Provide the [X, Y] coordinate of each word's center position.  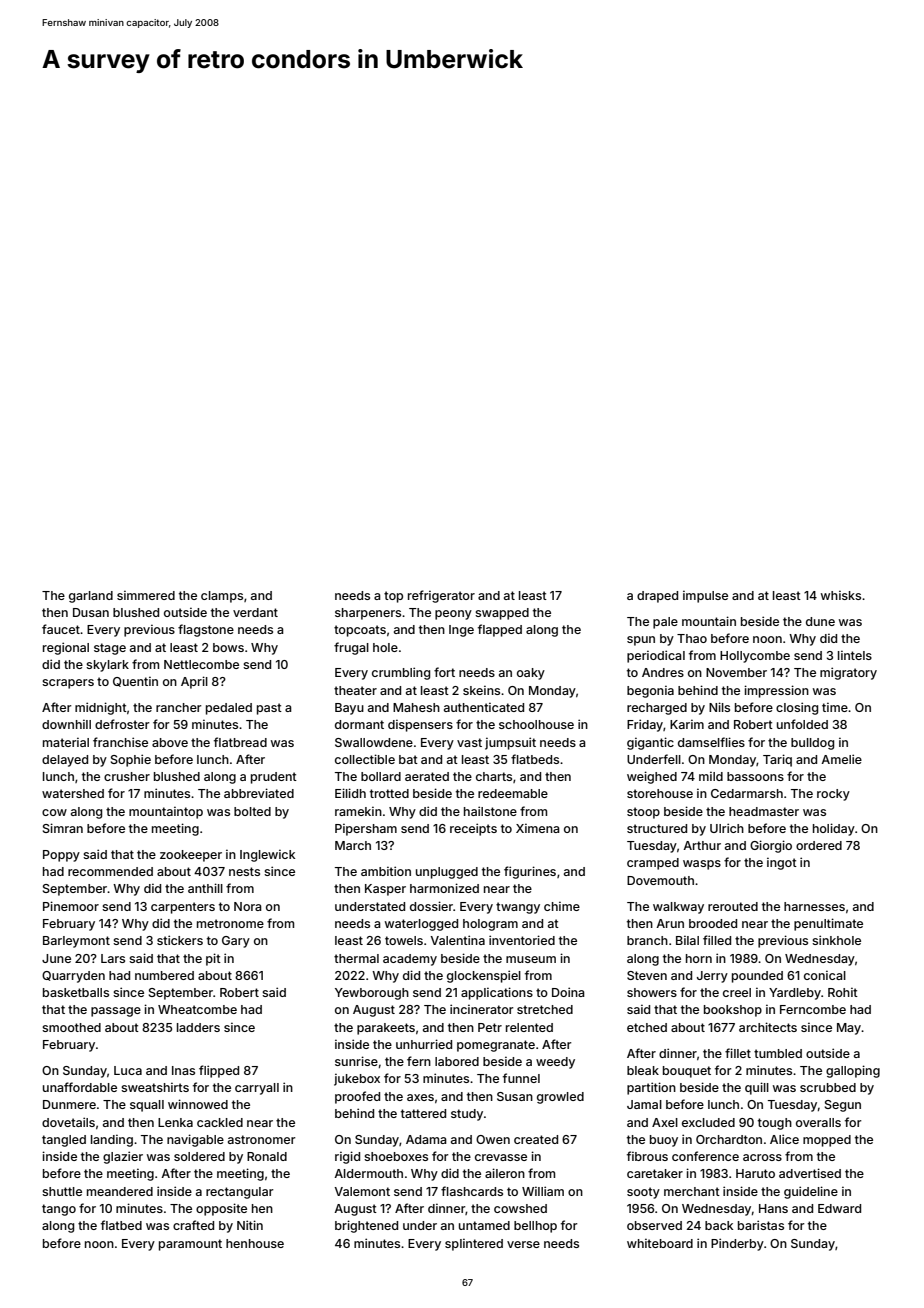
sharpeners [368, 614]
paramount [190, 1245]
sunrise [356, 1061]
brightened [366, 1226]
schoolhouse [536, 724]
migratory [848, 673]
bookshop [733, 1011]
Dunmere [69, 1104]
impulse [705, 596]
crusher [127, 776]
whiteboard [660, 1243]
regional [66, 648]
